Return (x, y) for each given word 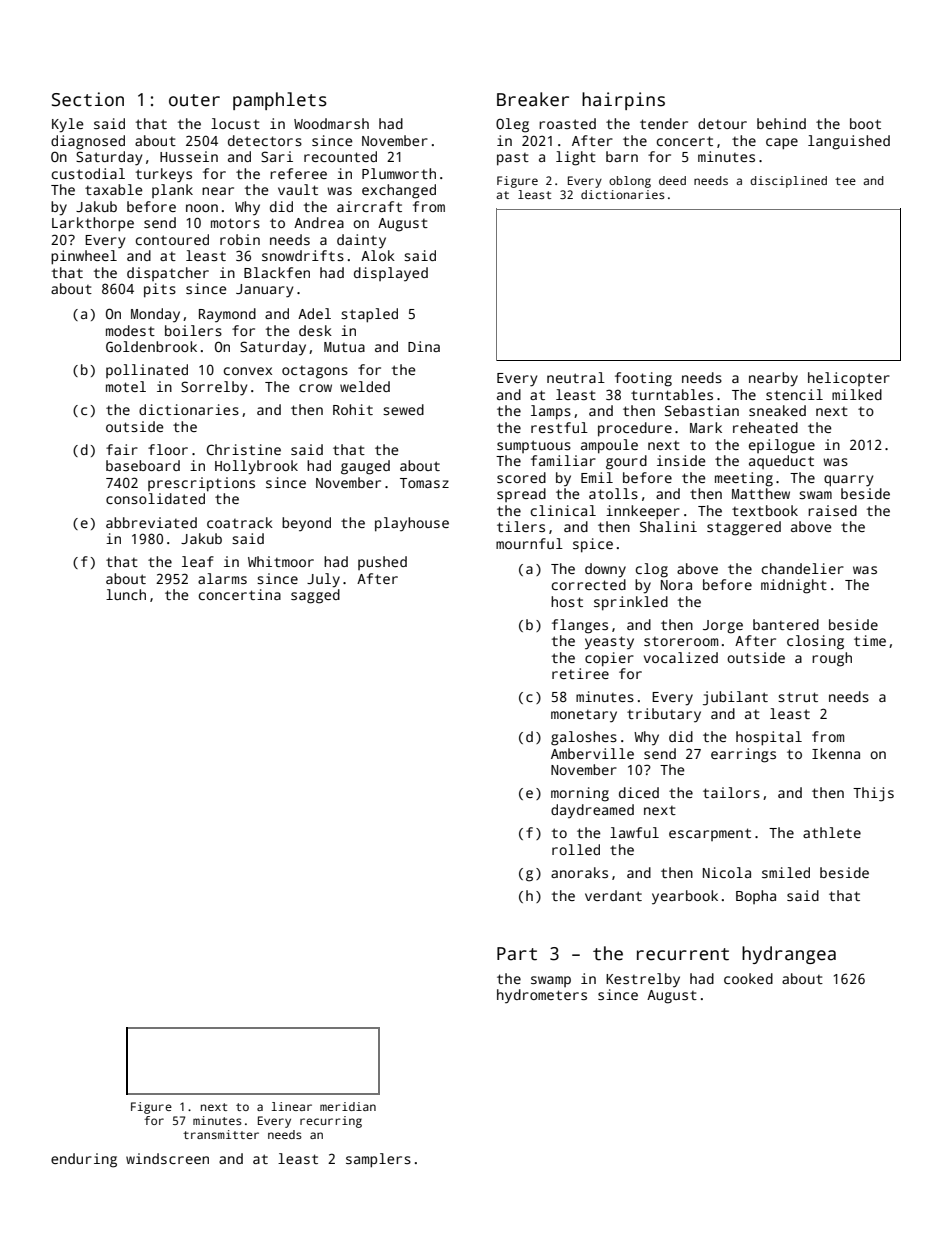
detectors (265, 140)
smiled (786, 872)
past (513, 159)
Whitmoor (281, 561)
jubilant (735, 698)
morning (580, 794)
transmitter (221, 1134)
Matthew (761, 493)
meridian (348, 1106)
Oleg (512, 125)
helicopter (849, 379)
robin (240, 239)
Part (517, 954)
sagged (315, 596)
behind (781, 123)
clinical (563, 510)
